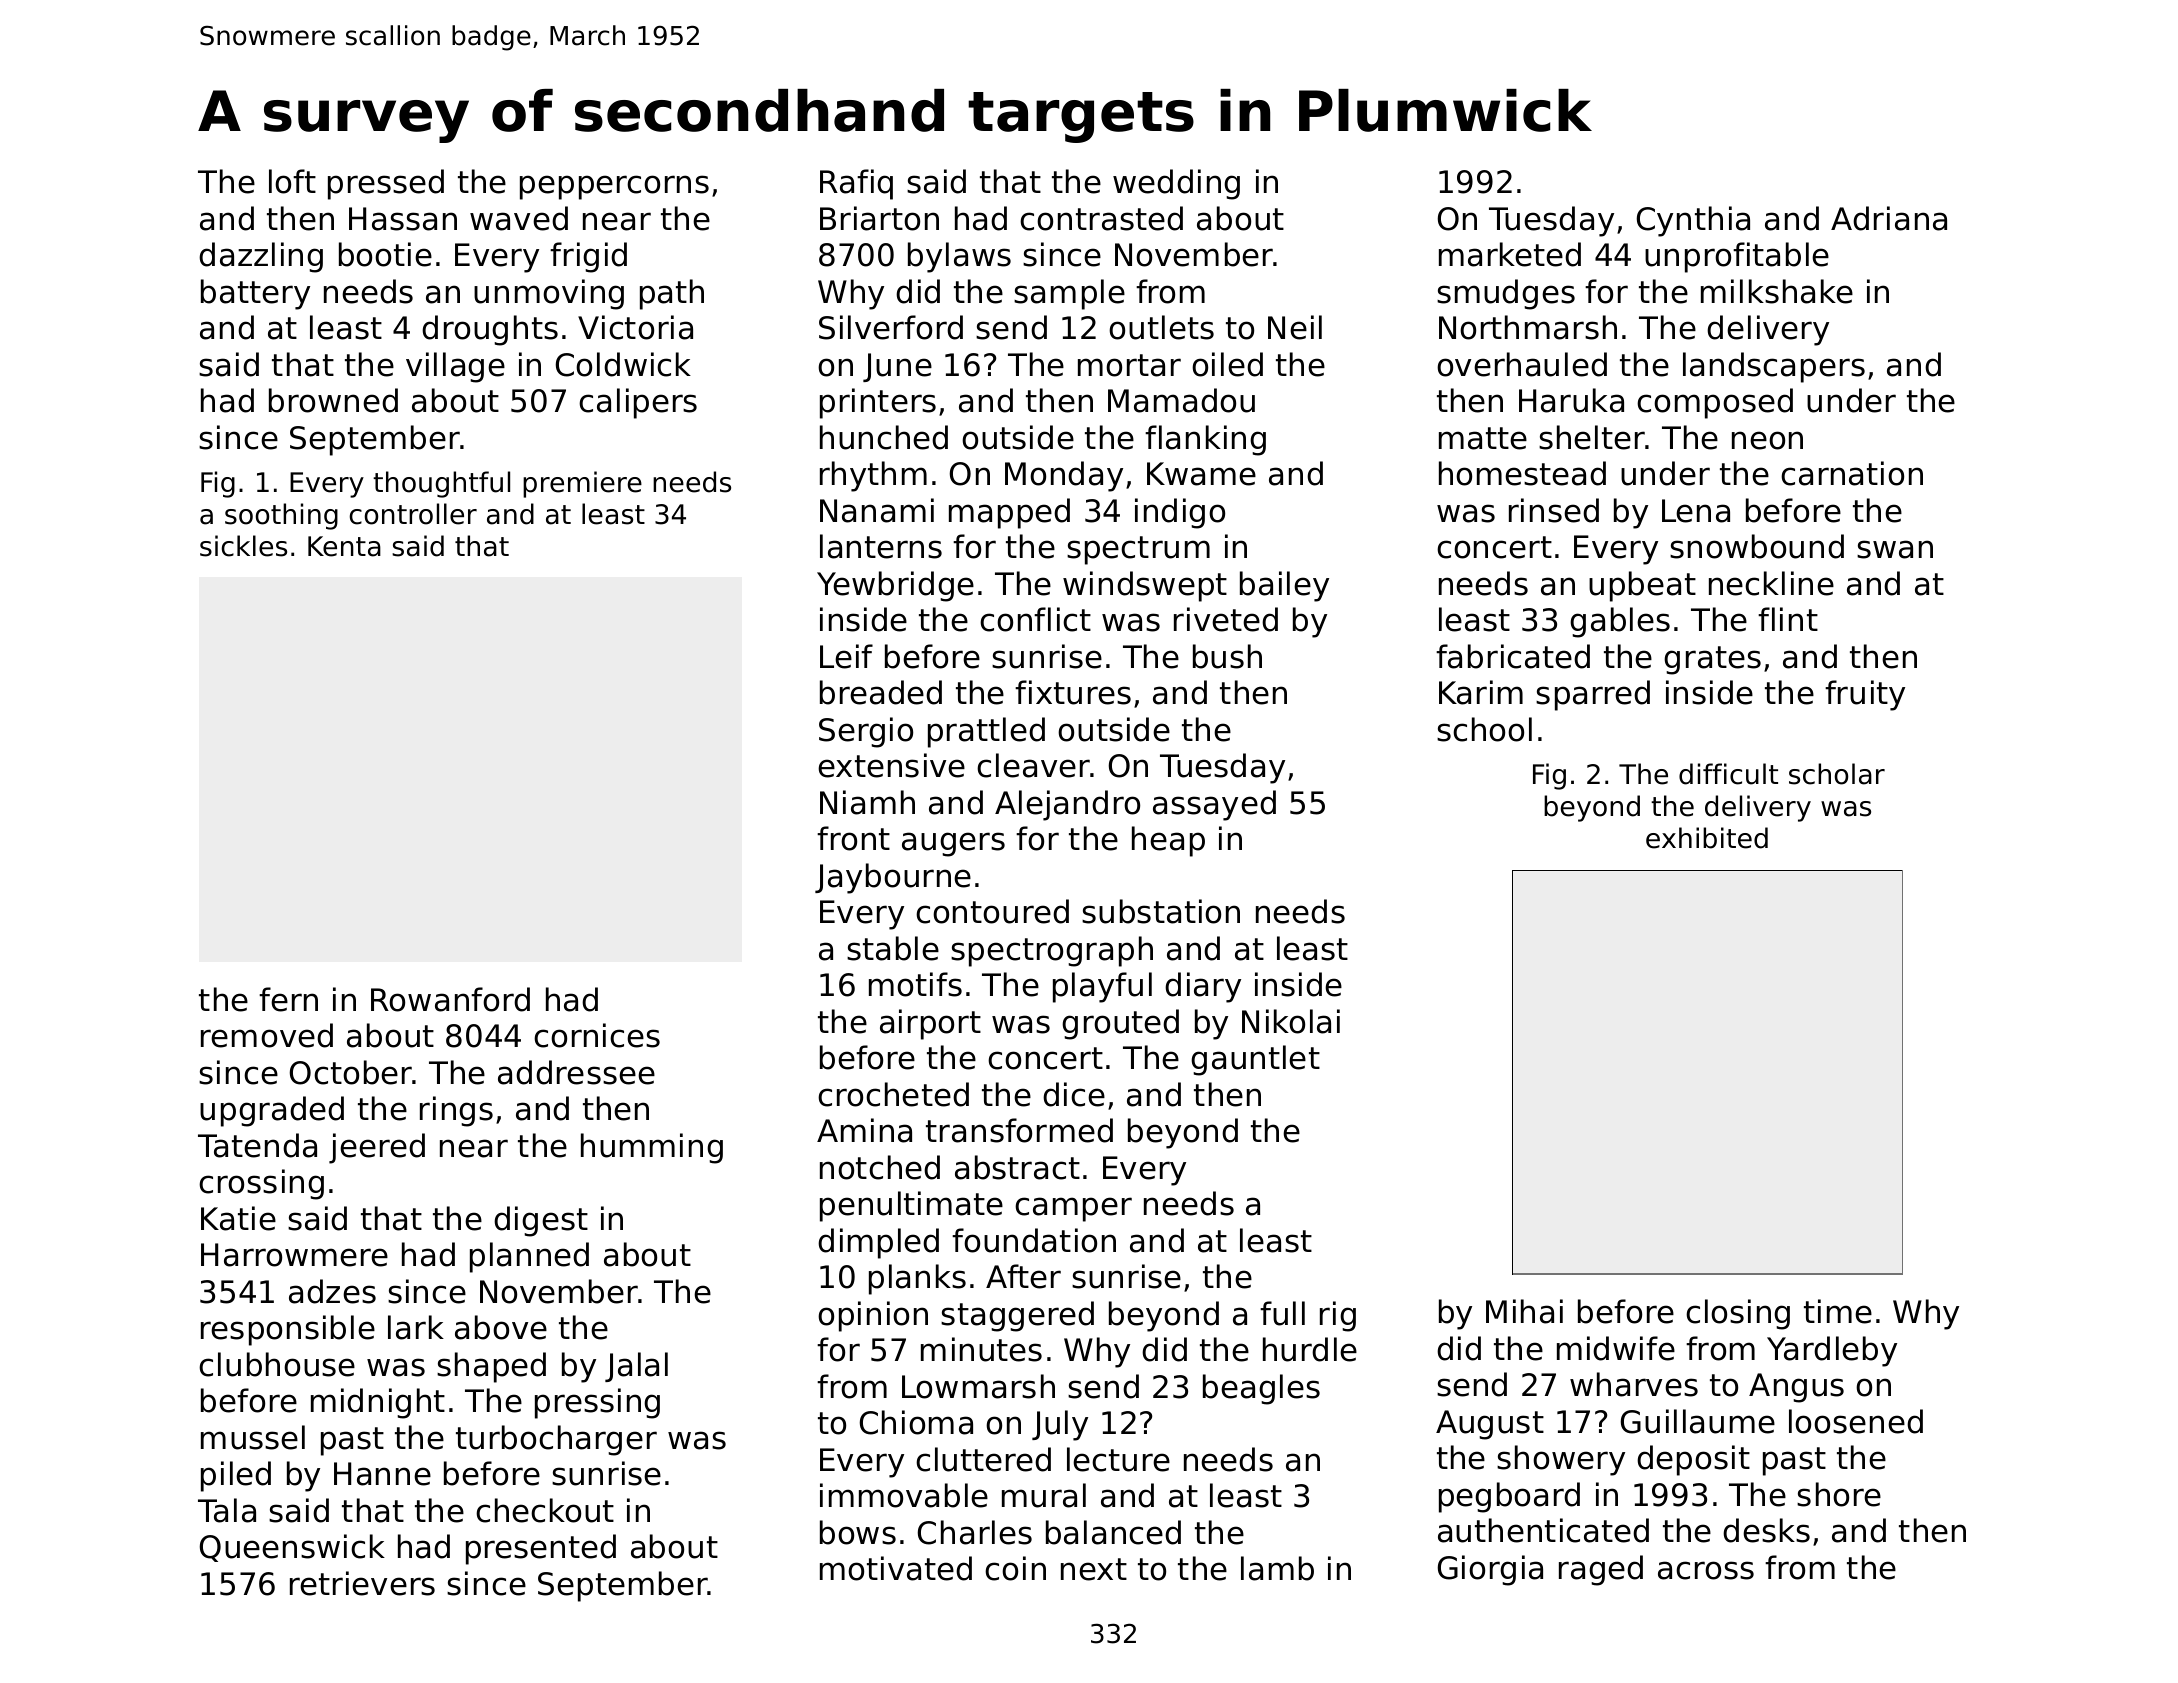 This page has width=2178, height=1683. I want to click on carnation, so click(1852, 473).
